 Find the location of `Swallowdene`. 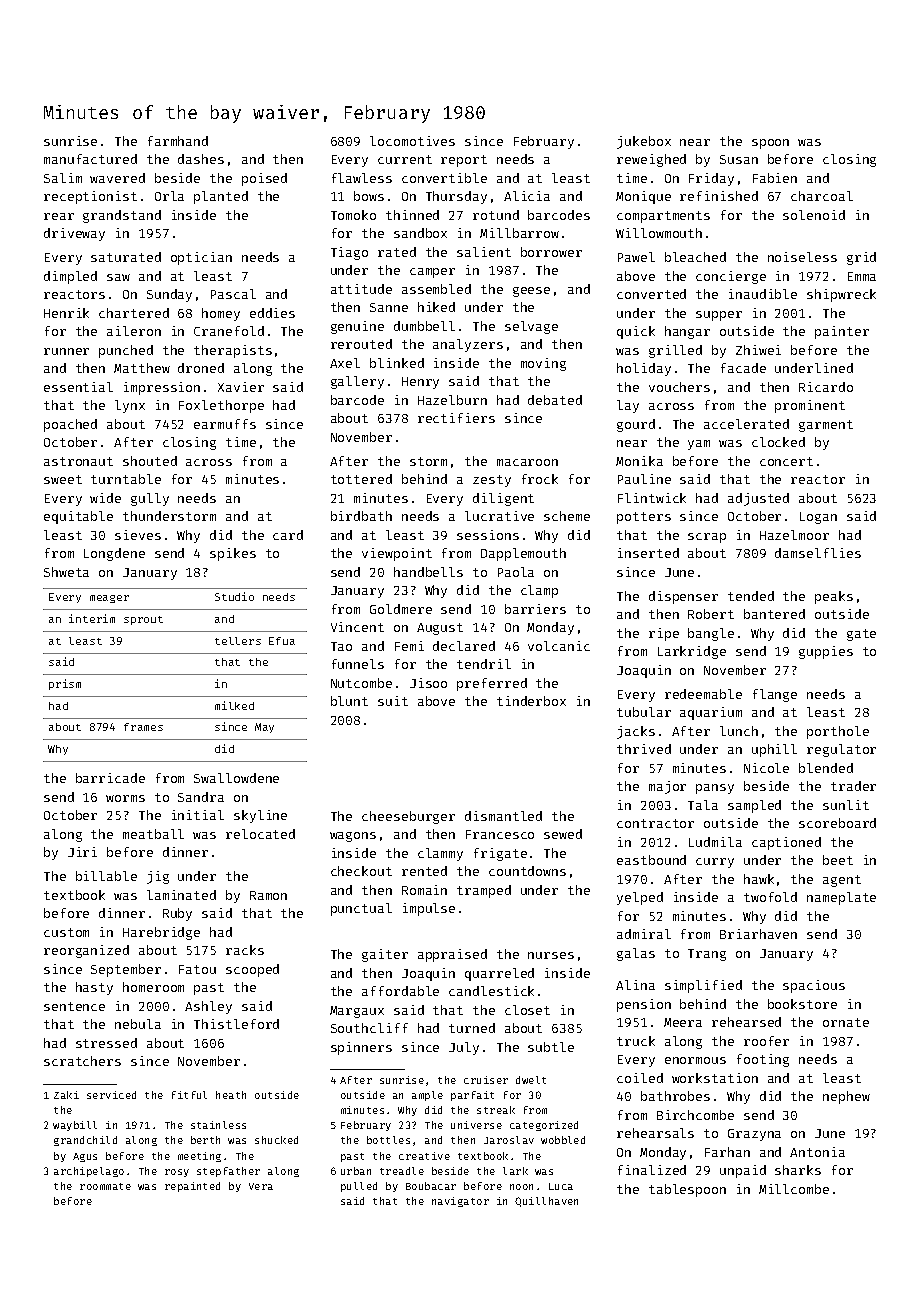

Swallowdene is located at coordinates (236, 778).
